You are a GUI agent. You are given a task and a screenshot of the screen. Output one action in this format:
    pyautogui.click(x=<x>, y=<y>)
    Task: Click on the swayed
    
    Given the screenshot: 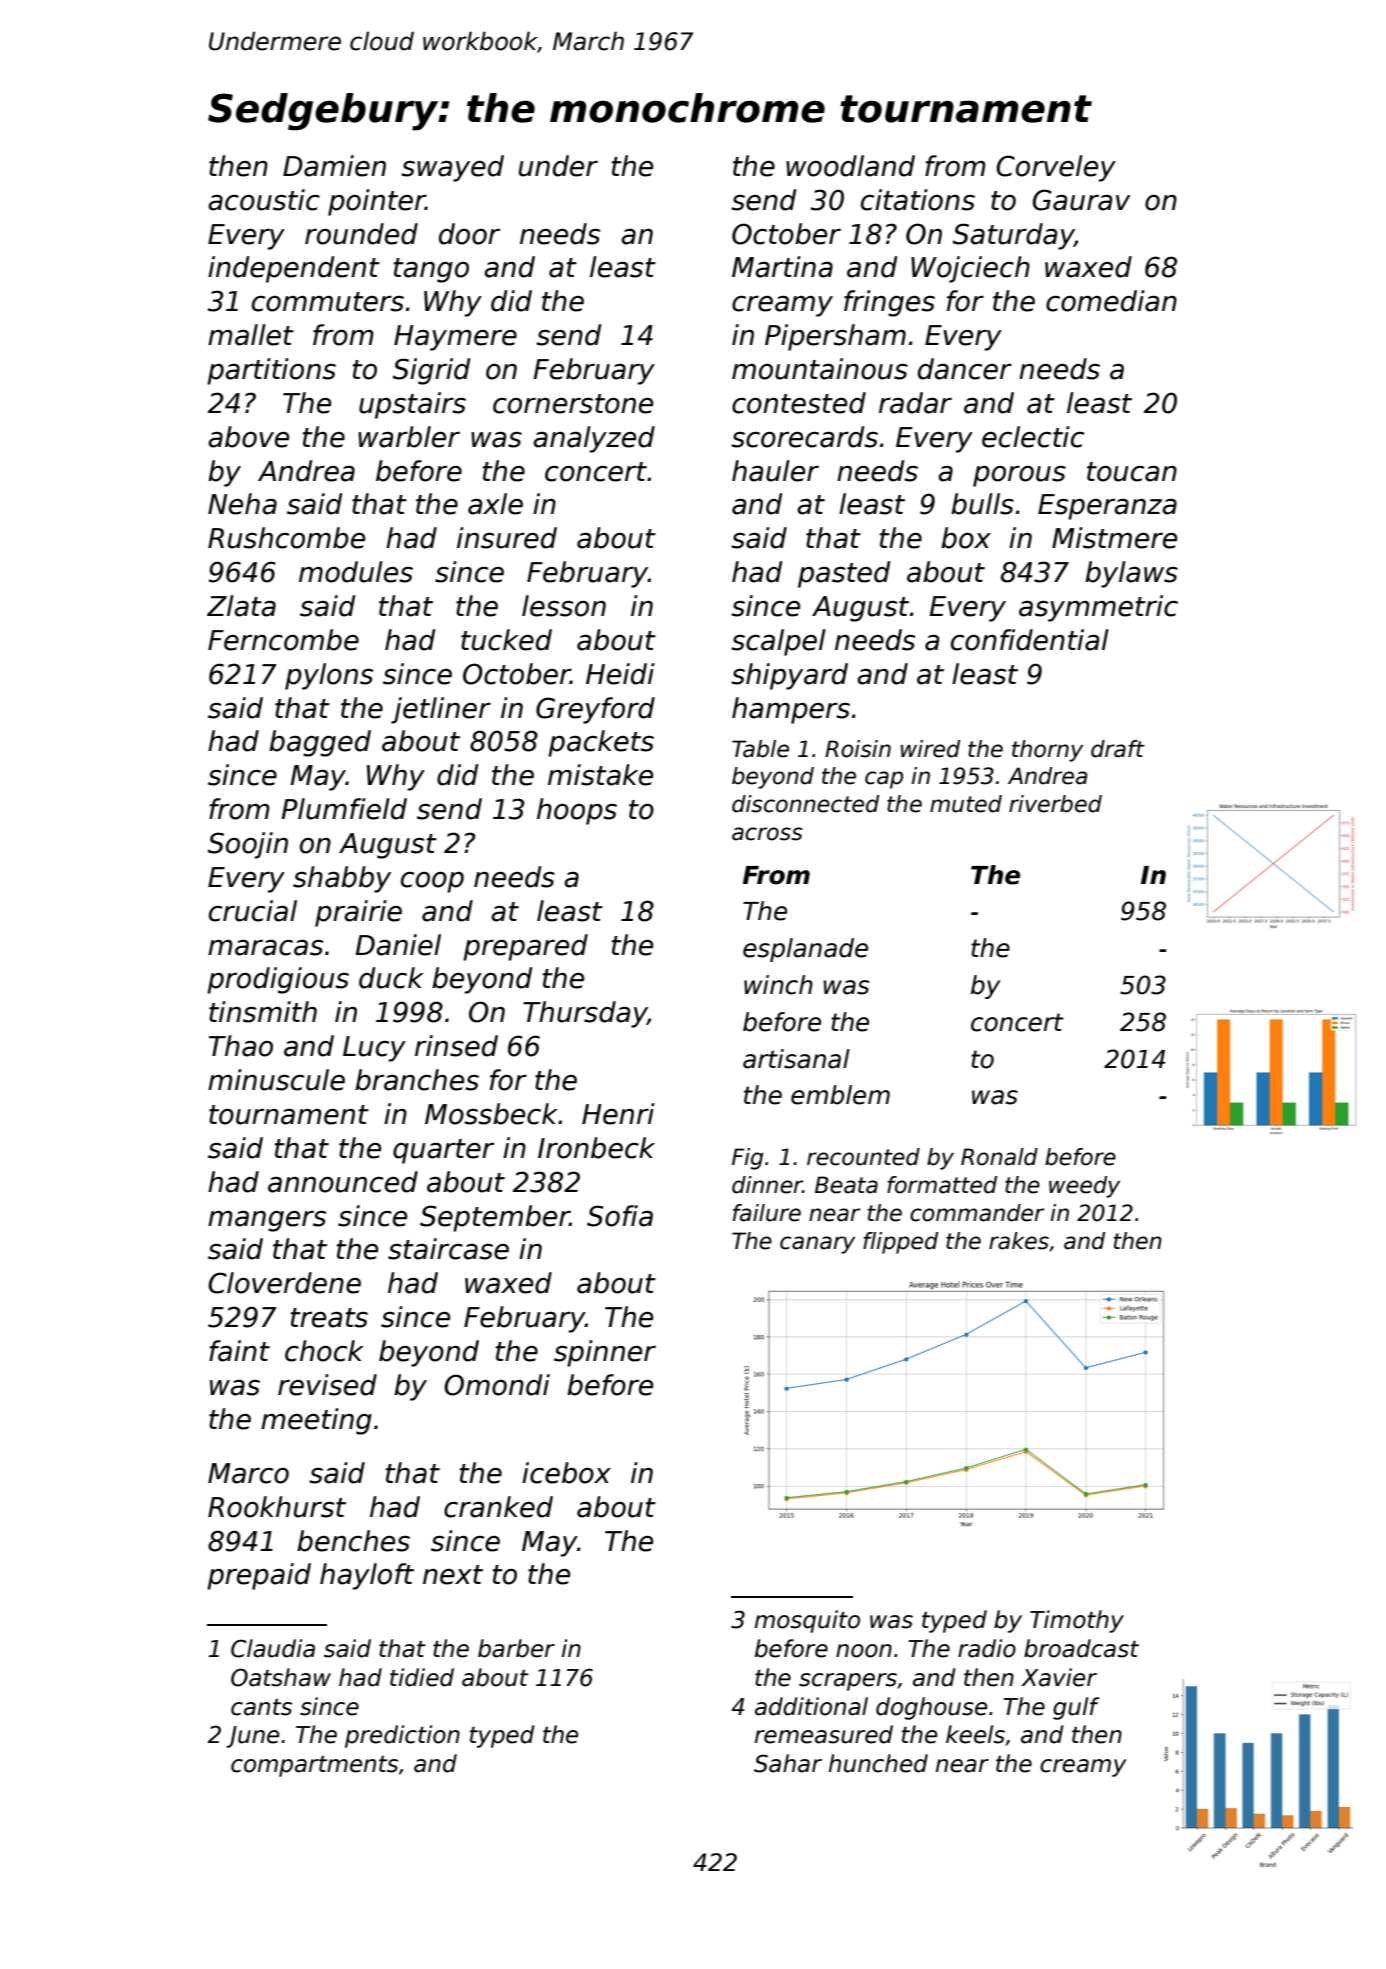 What is the action you would take?
    pyautogui.click(x=452, y=168)
